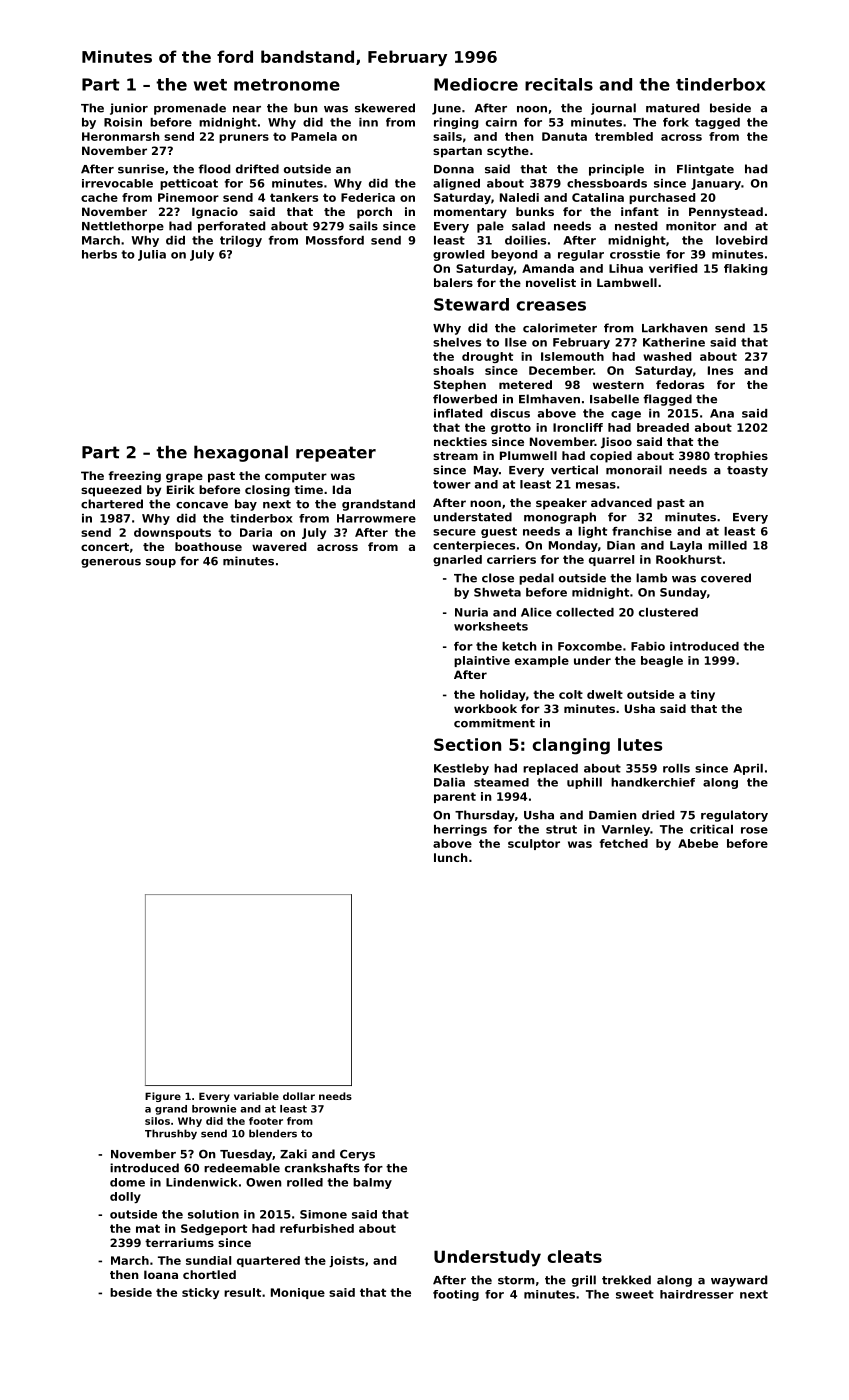 This document has height=1400, width=849. Describe the element at coordinates (105, 547) in the document. I see `concert` at that location.
